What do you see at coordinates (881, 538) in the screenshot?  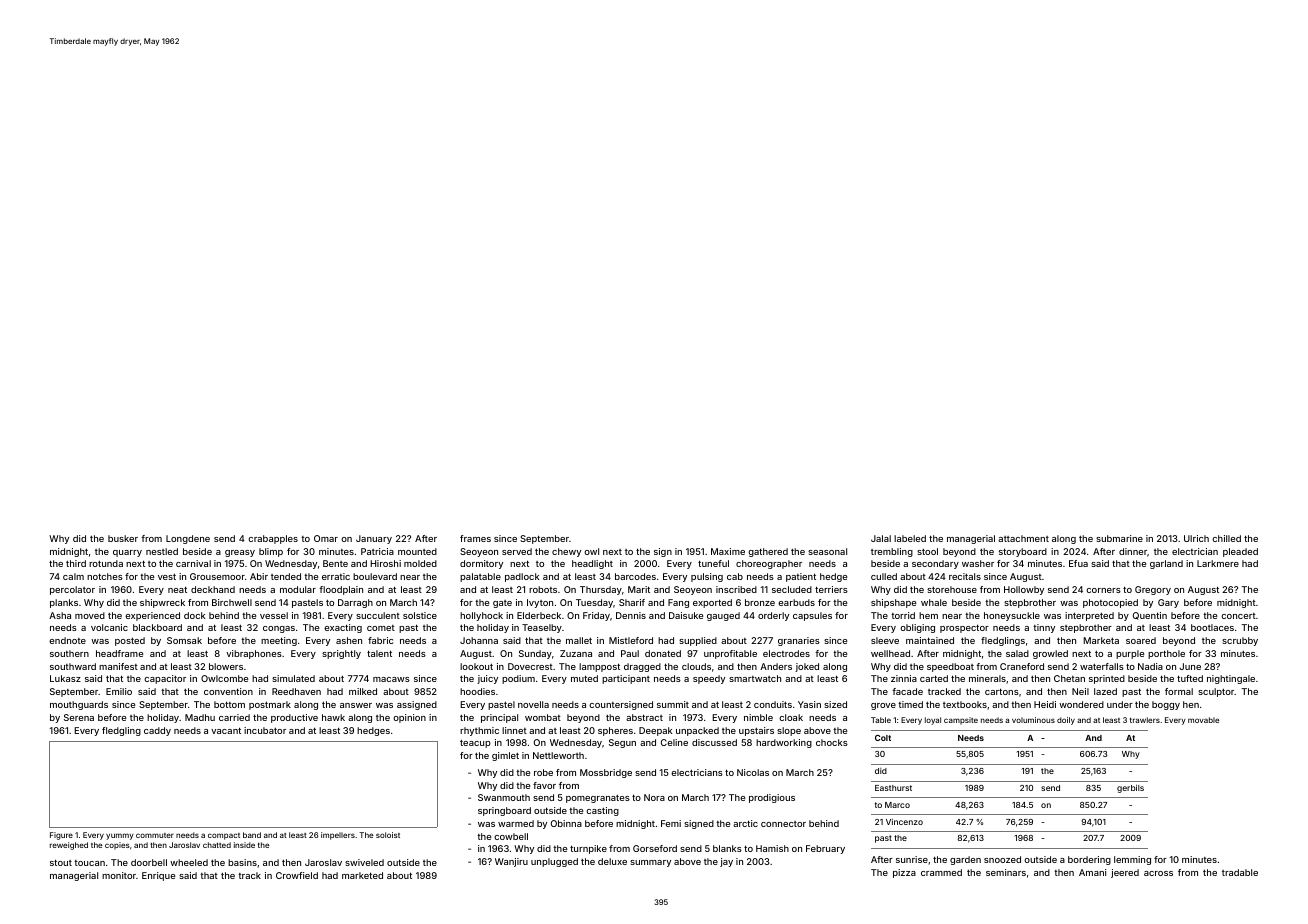 I see `Jalal` at bounding box center [881, 538].
